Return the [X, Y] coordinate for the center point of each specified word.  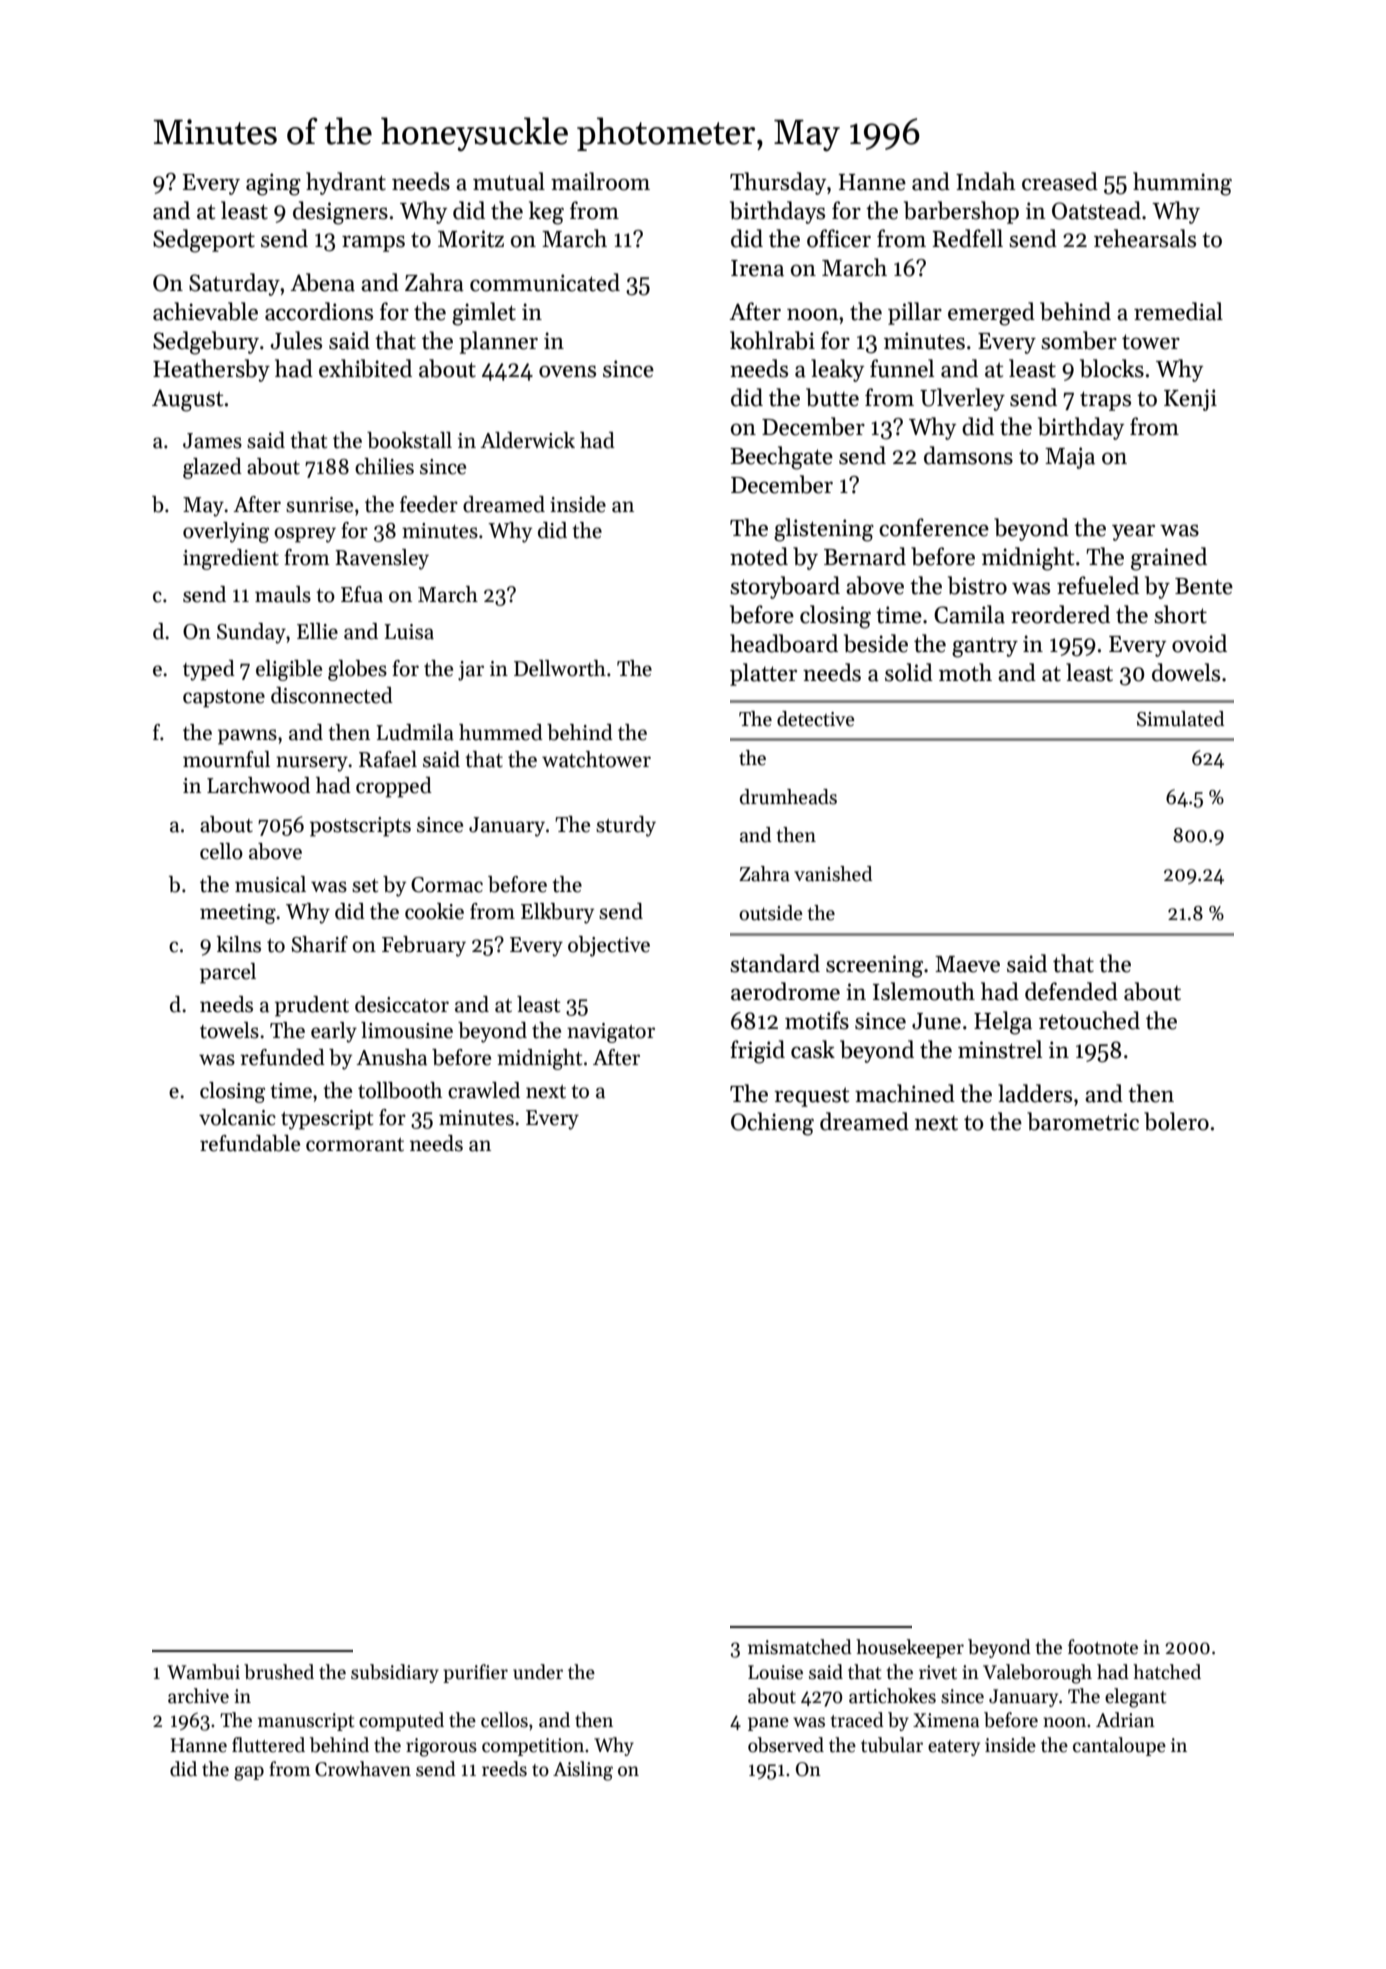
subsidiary [395, 1673]
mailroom [600, 181]
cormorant [355, 1145]
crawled [484, 1090]
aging [273, 184]
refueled [1098, 585]
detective [816, 719]
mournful [226, 759]
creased [1060, 181]
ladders [1035, 1093]
